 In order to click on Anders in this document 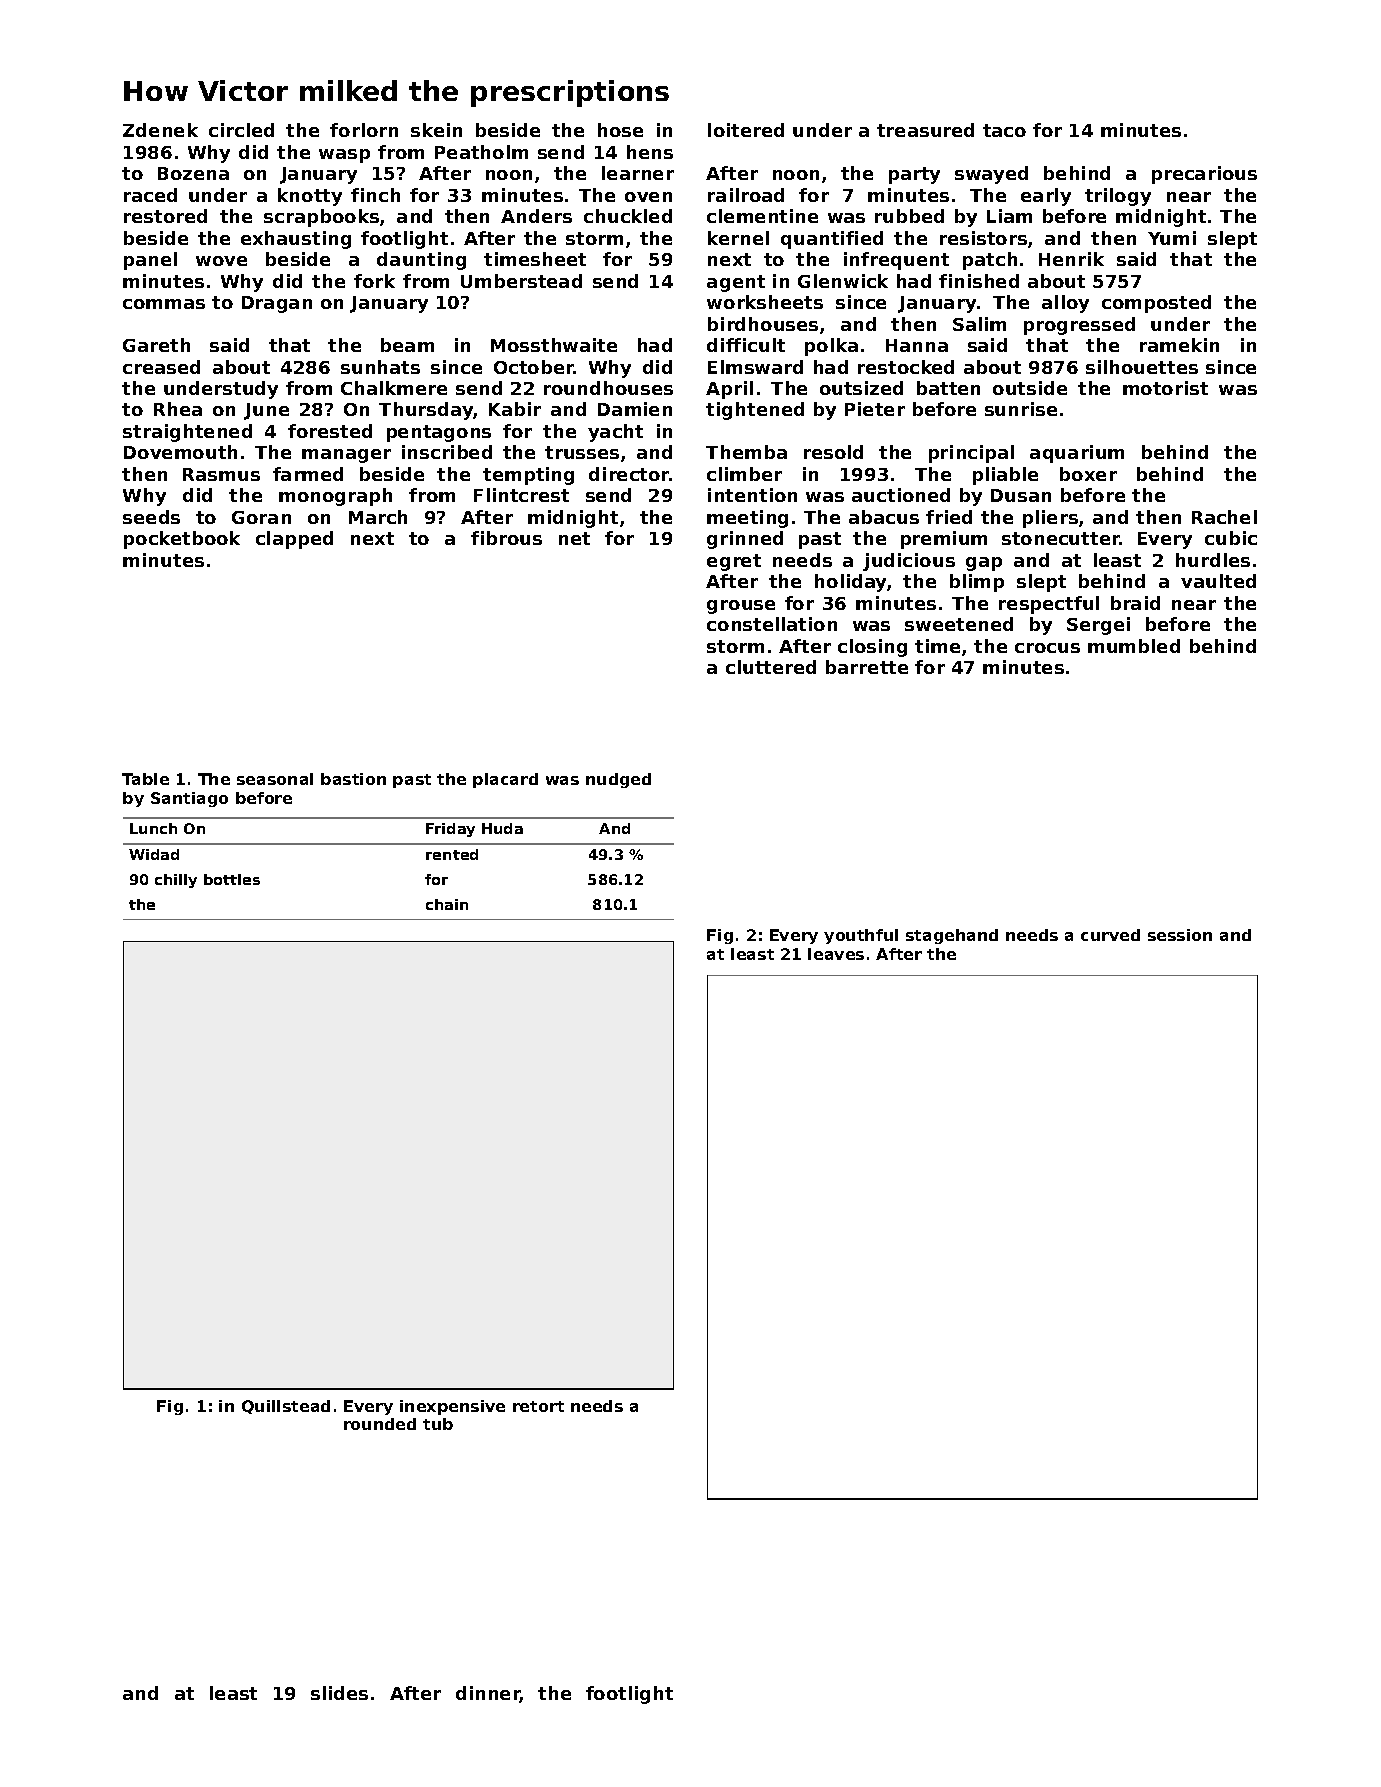, I will do `click(536, 216)`.
